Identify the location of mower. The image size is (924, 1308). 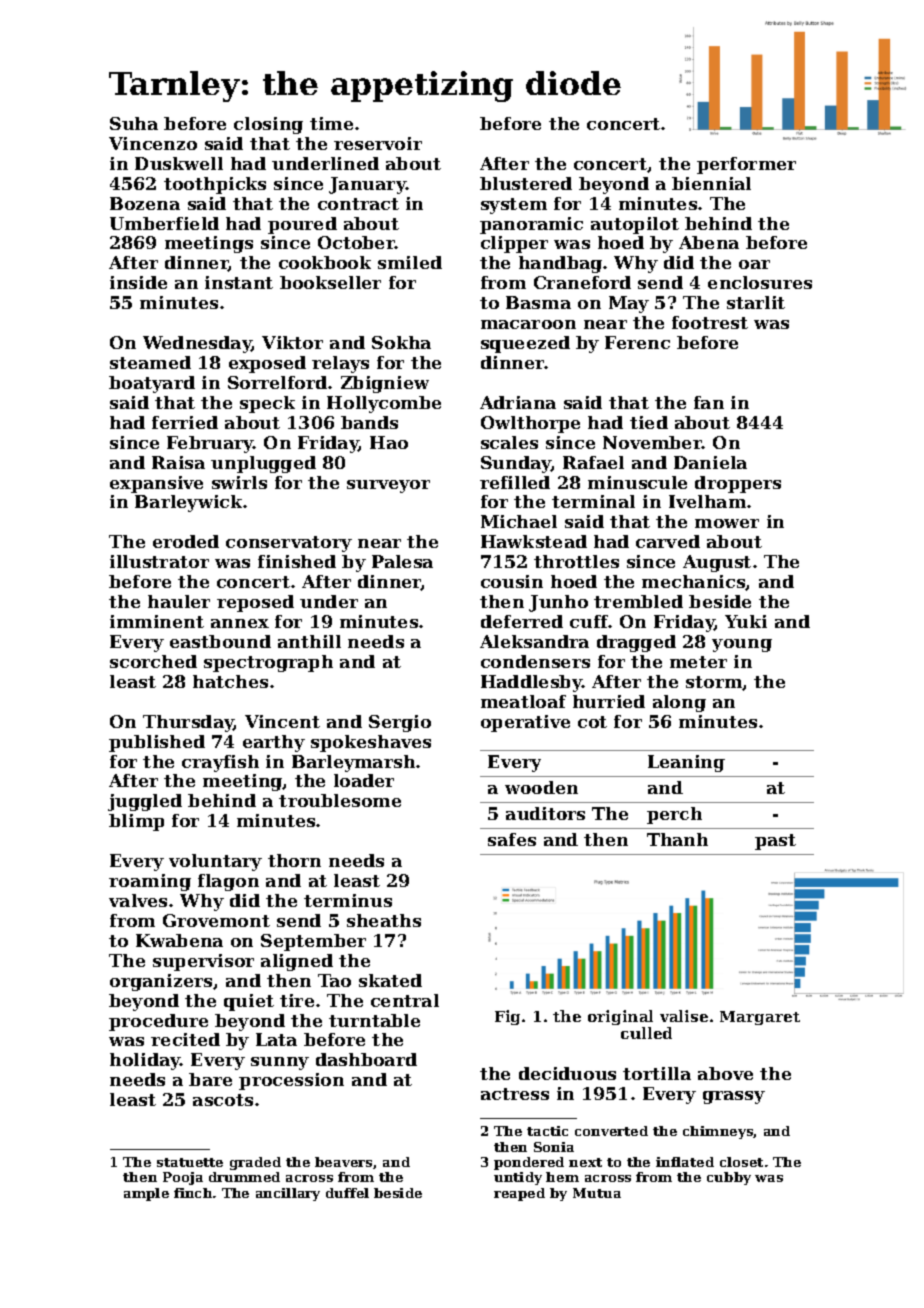
(727, 523).
